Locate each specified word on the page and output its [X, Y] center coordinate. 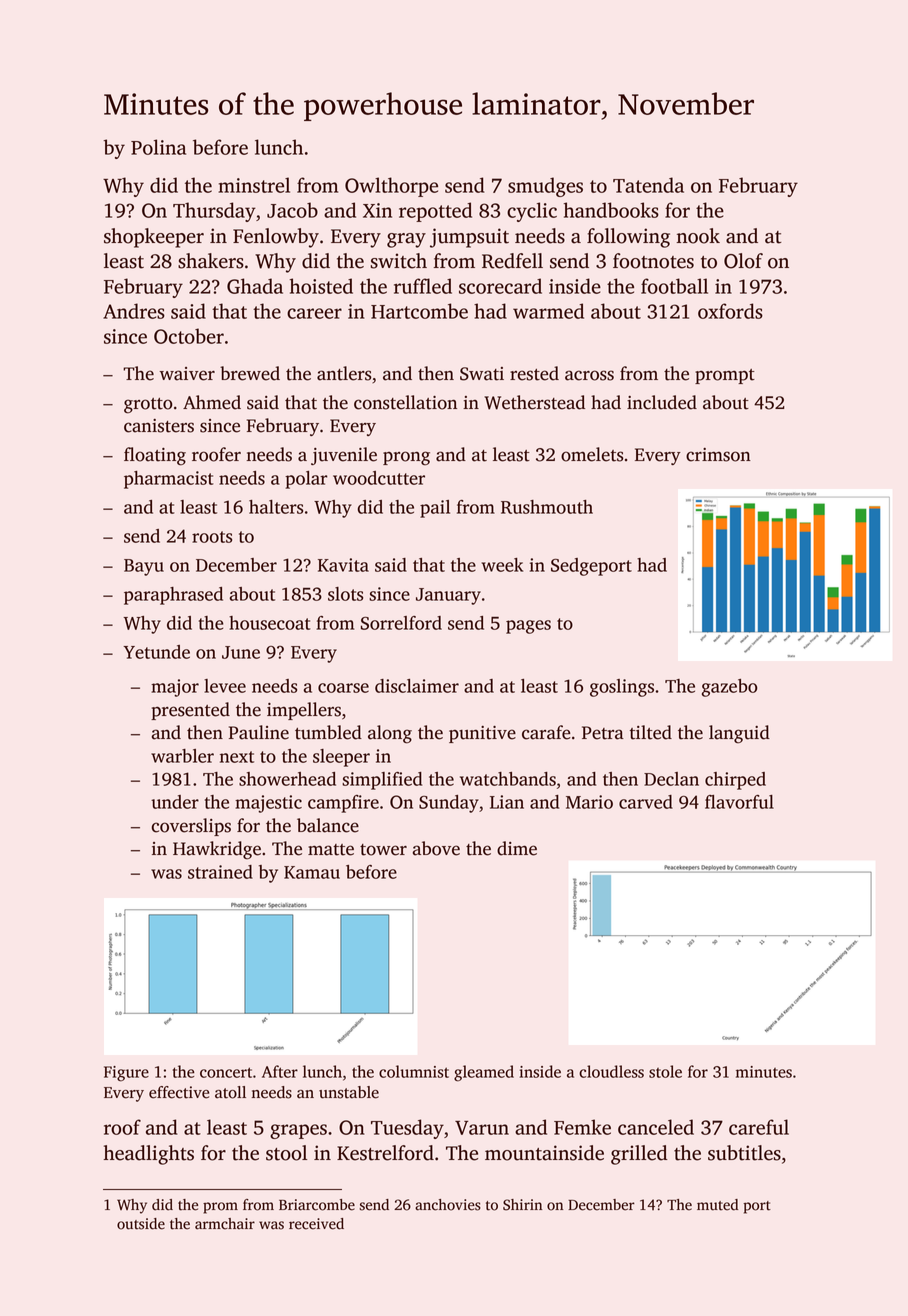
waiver [187, 374]
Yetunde [156, 652]
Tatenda [648, 185]
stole [665, 1071]
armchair [225, 1224]
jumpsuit [469, 238]
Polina [158, 147]
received [316, 1224]
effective [179, 1092]
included [662, 402]
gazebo [729, 688]
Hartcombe [419, 311]
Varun [482, 1128]
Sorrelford [401, 623]
